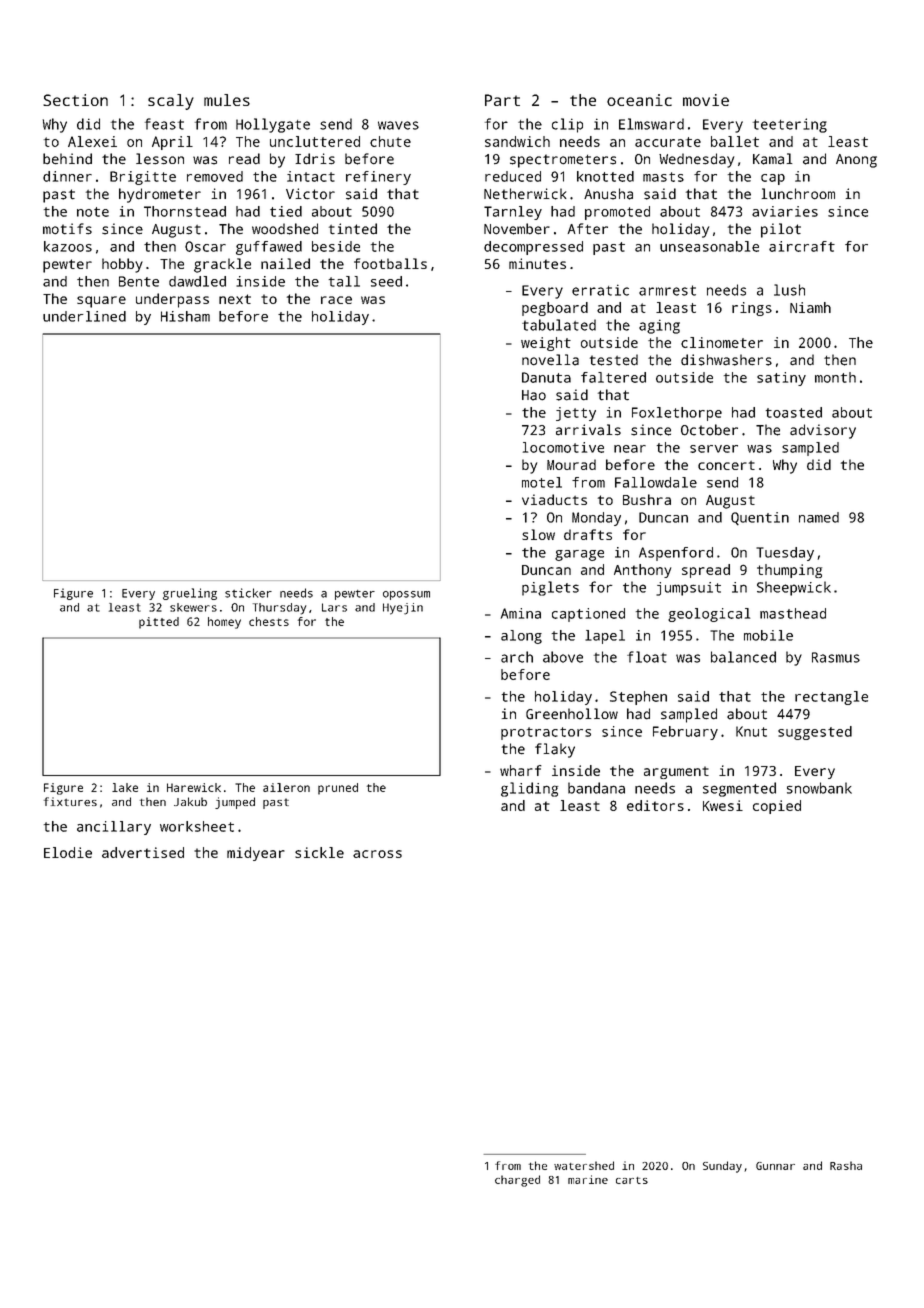  What do you see at coordinates (537, 263) in the image?
I see `minutes` at bounding box center [537, 263].
